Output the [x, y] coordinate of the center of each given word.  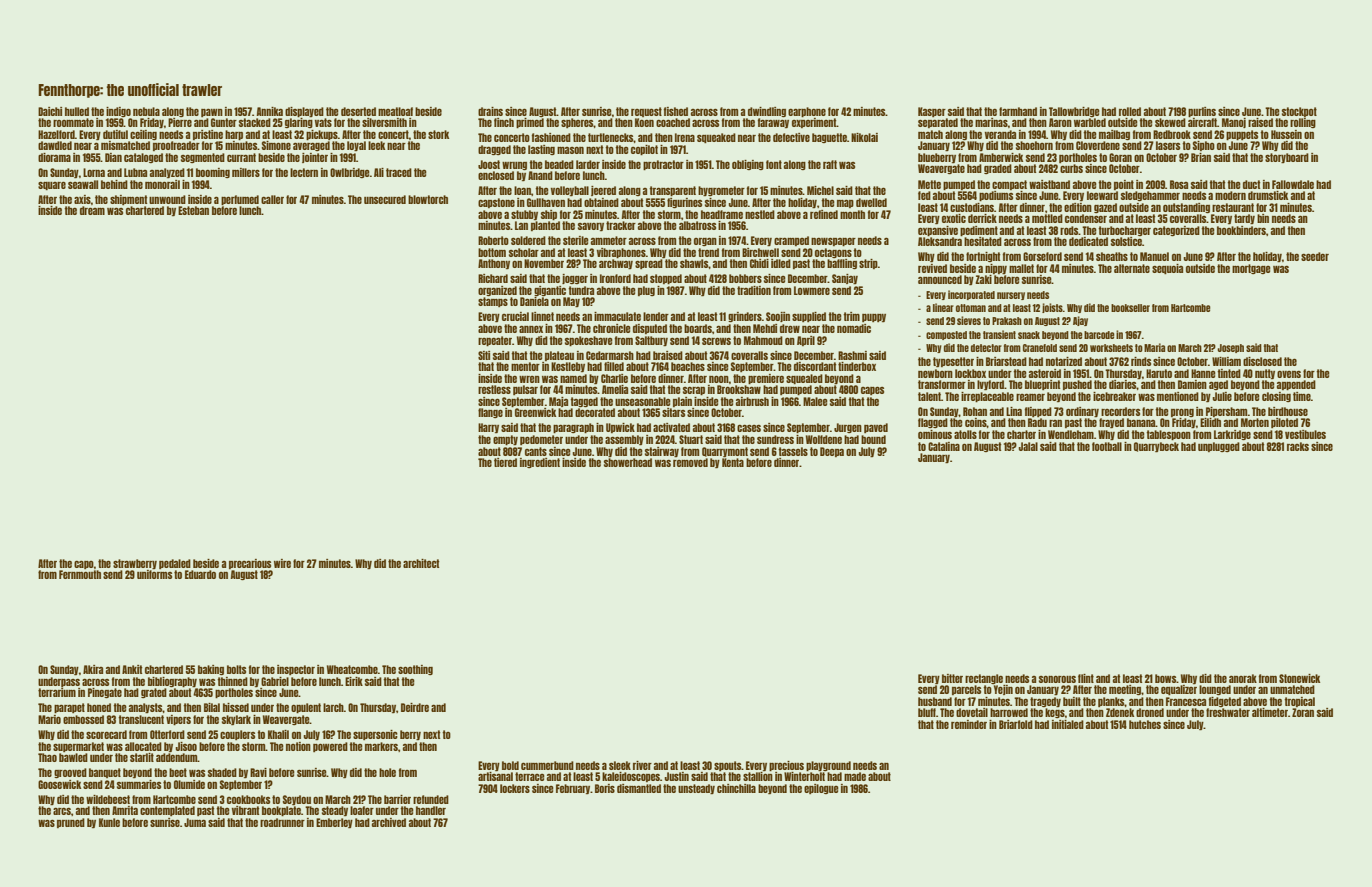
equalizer [1179, 690]
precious [786, 766]
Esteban [193, 210]
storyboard [1287, 158]
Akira [93, 669]
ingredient [540, 463]
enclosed [496, 175]
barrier [397, 799]
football [1107, 446]
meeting [1125, 690]
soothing [415, 670]
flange [490, 413]
